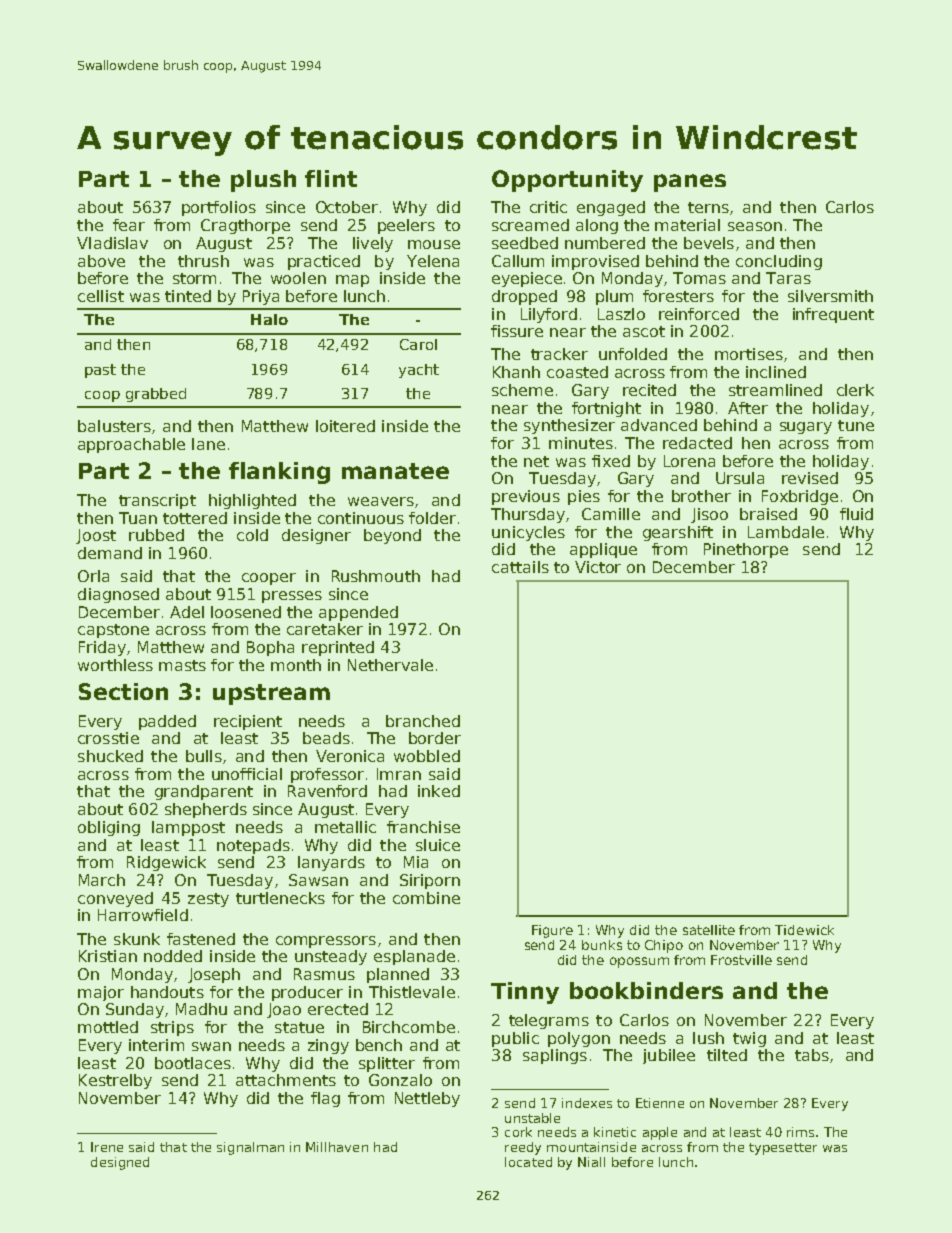 Image resolution: width=952 pixels, height=1233 pixels. What do you see at coordinates (120, 1163) in the page?
I see `designed` at bounding box center [120, 1163].
